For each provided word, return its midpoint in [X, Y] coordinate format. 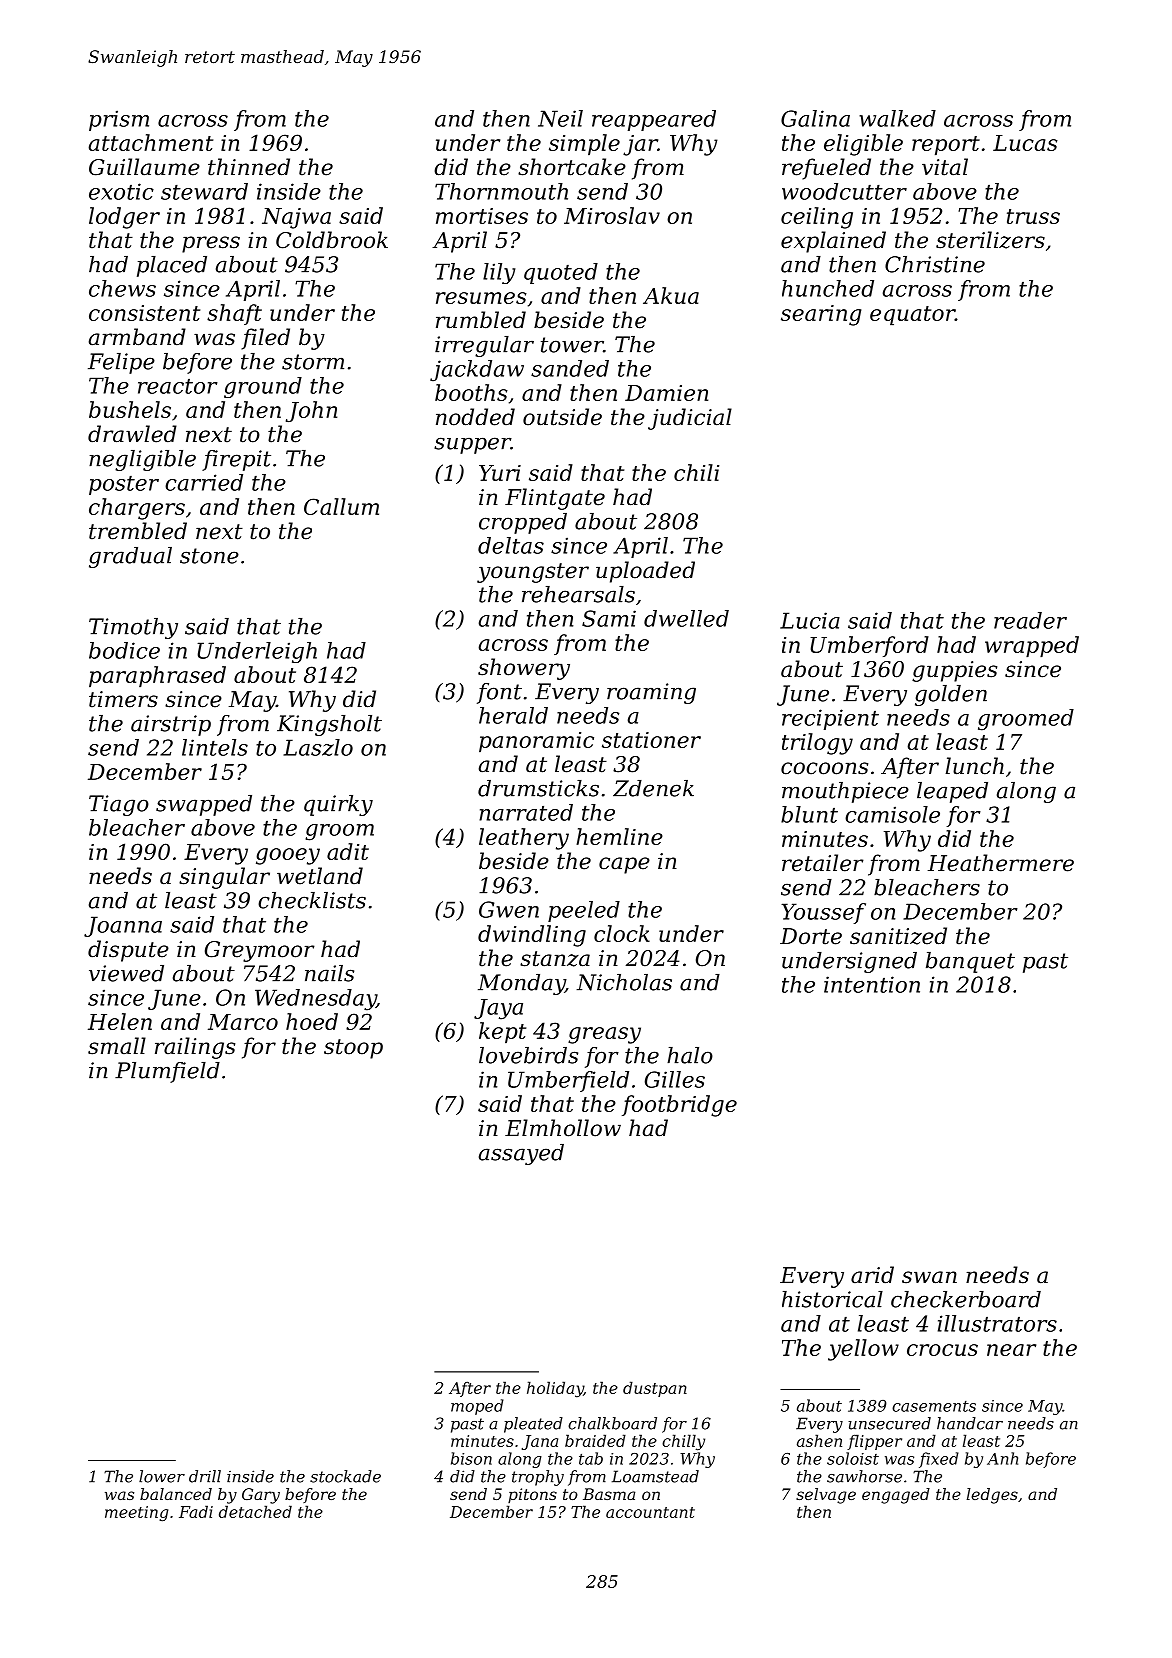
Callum [341, 506]
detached [255, 1511]
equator [912, 316]
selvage [826, 1496]
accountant [650, 1512]
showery [524, 669]
